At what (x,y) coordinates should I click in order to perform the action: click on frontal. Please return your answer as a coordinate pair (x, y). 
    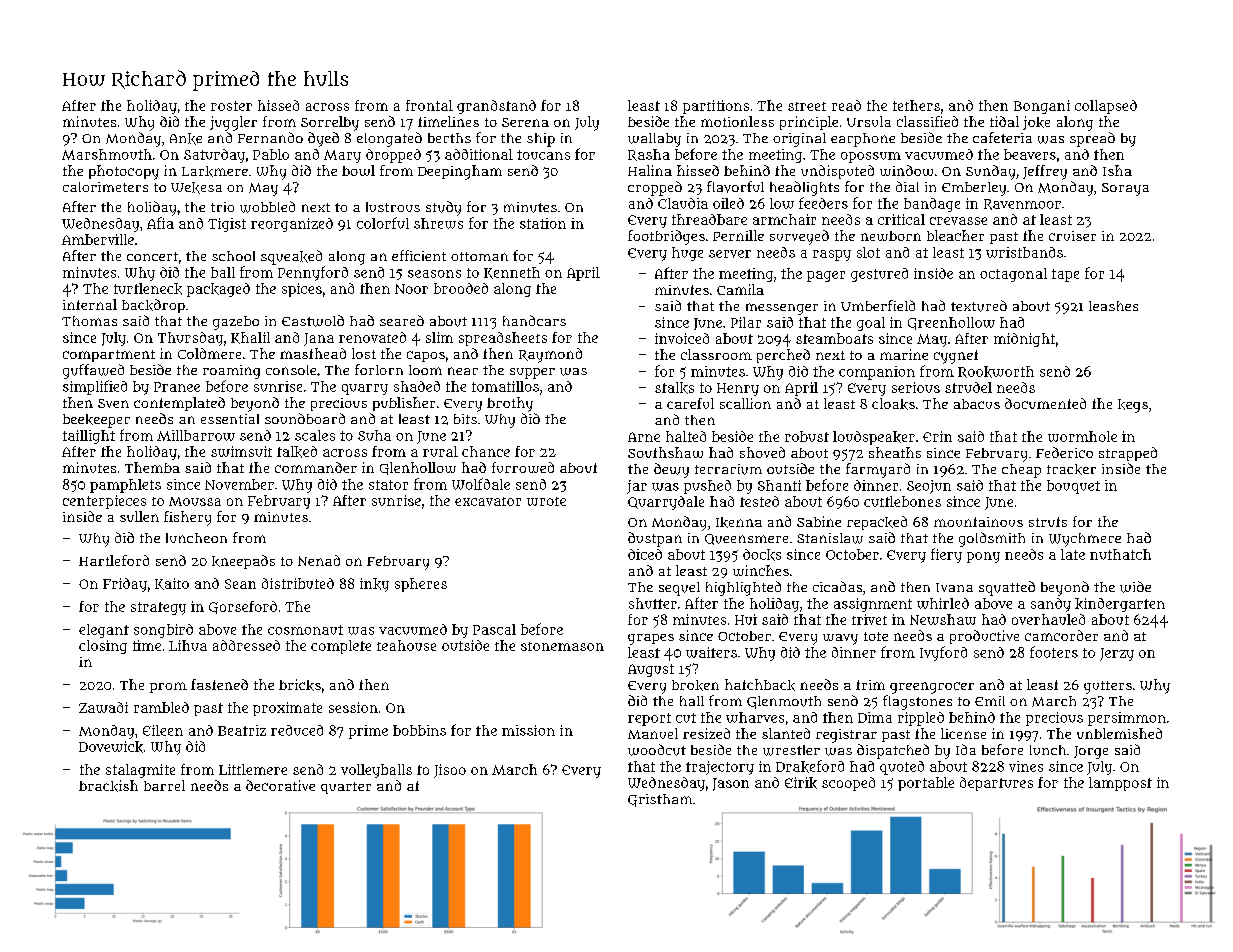
    Looking at the image, I should click on (429, 105).
